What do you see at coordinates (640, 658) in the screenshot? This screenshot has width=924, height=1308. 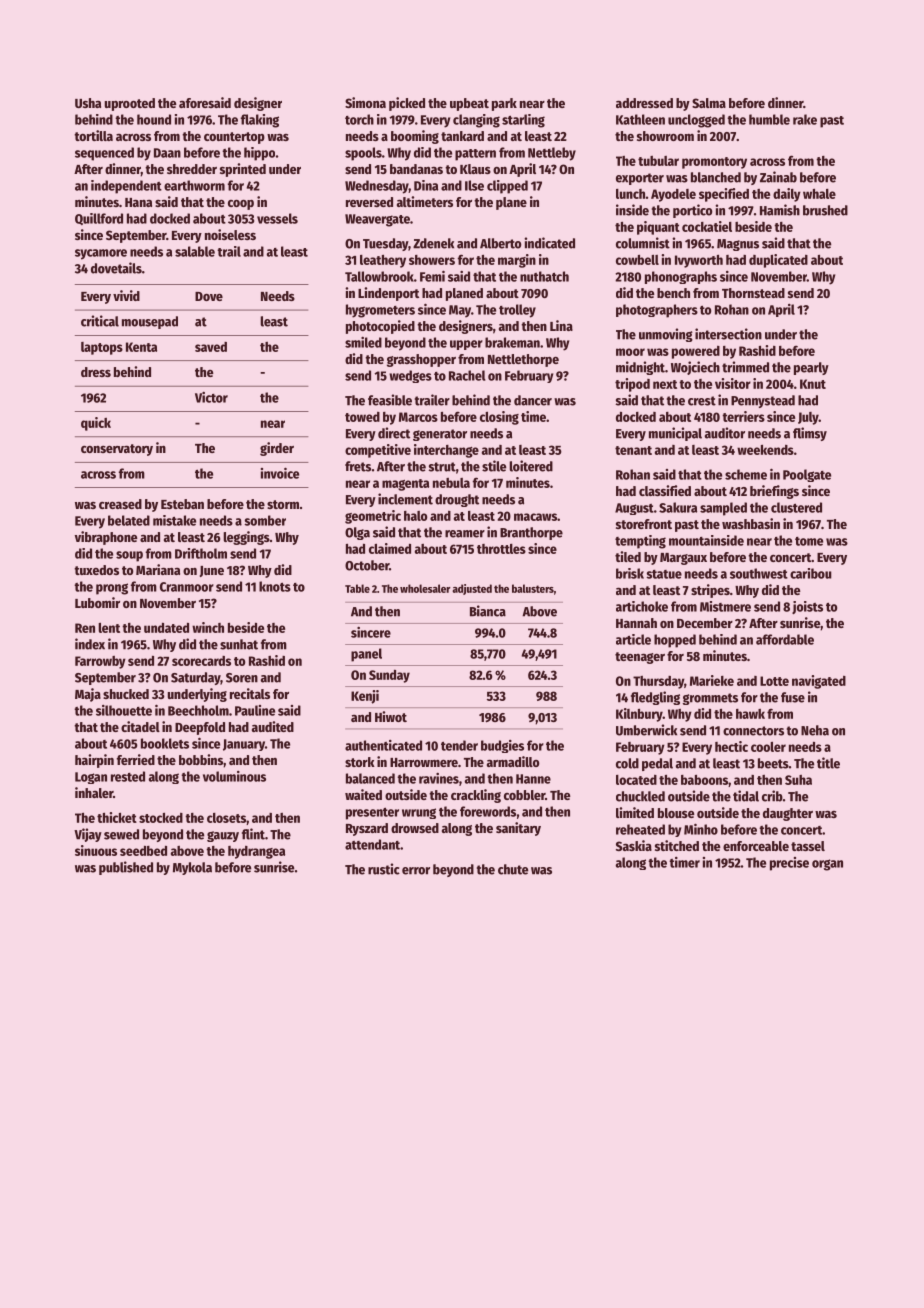 I see `teenager` at bounding box center [640, 658].
